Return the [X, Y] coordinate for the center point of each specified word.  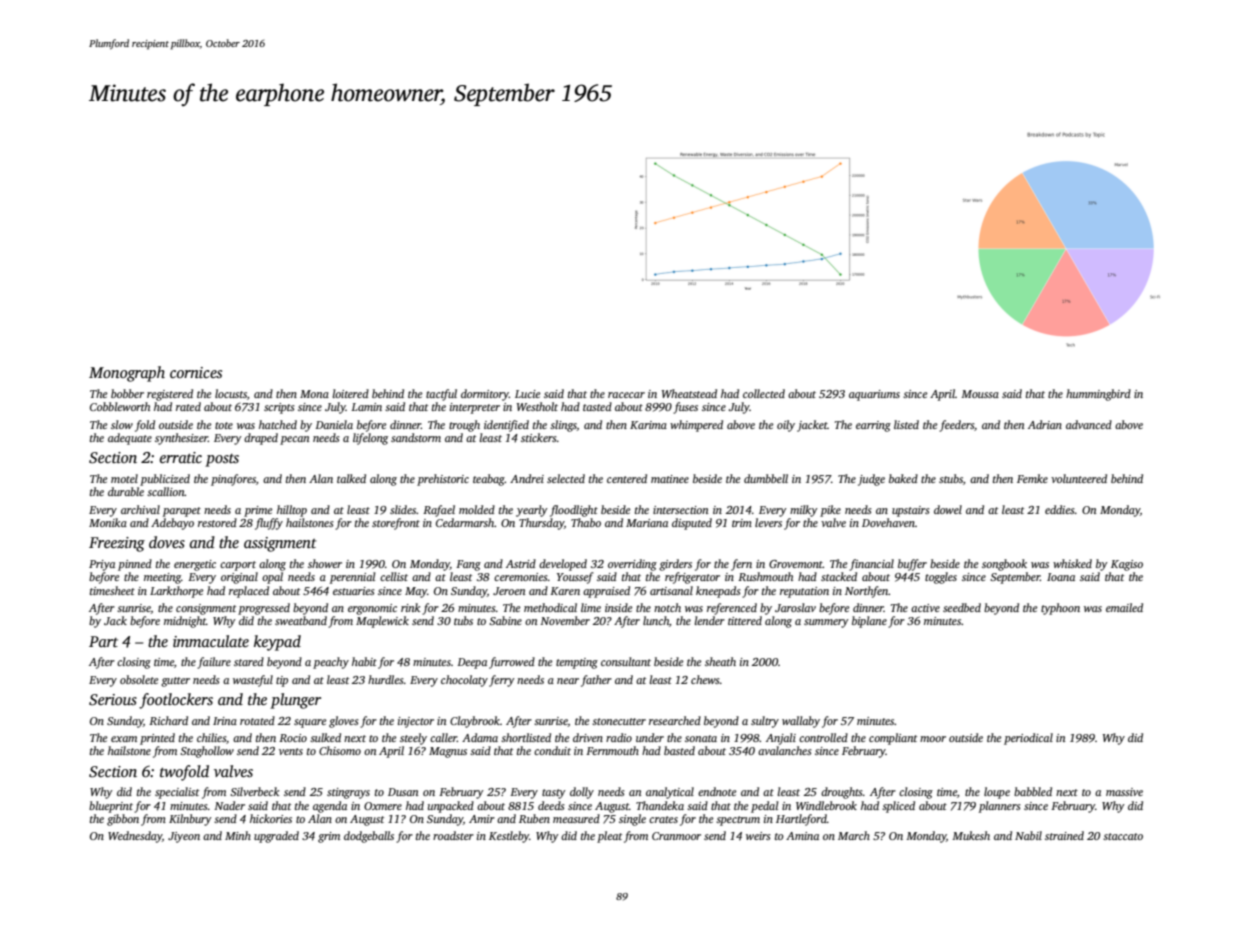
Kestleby [509, 837]
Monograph [127, 374]
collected [764, 393]
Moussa [980, 394]
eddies [1060, 509]
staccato [1123, 836]
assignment [280, 544]
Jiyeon [184, 837]
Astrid [521, 563]
